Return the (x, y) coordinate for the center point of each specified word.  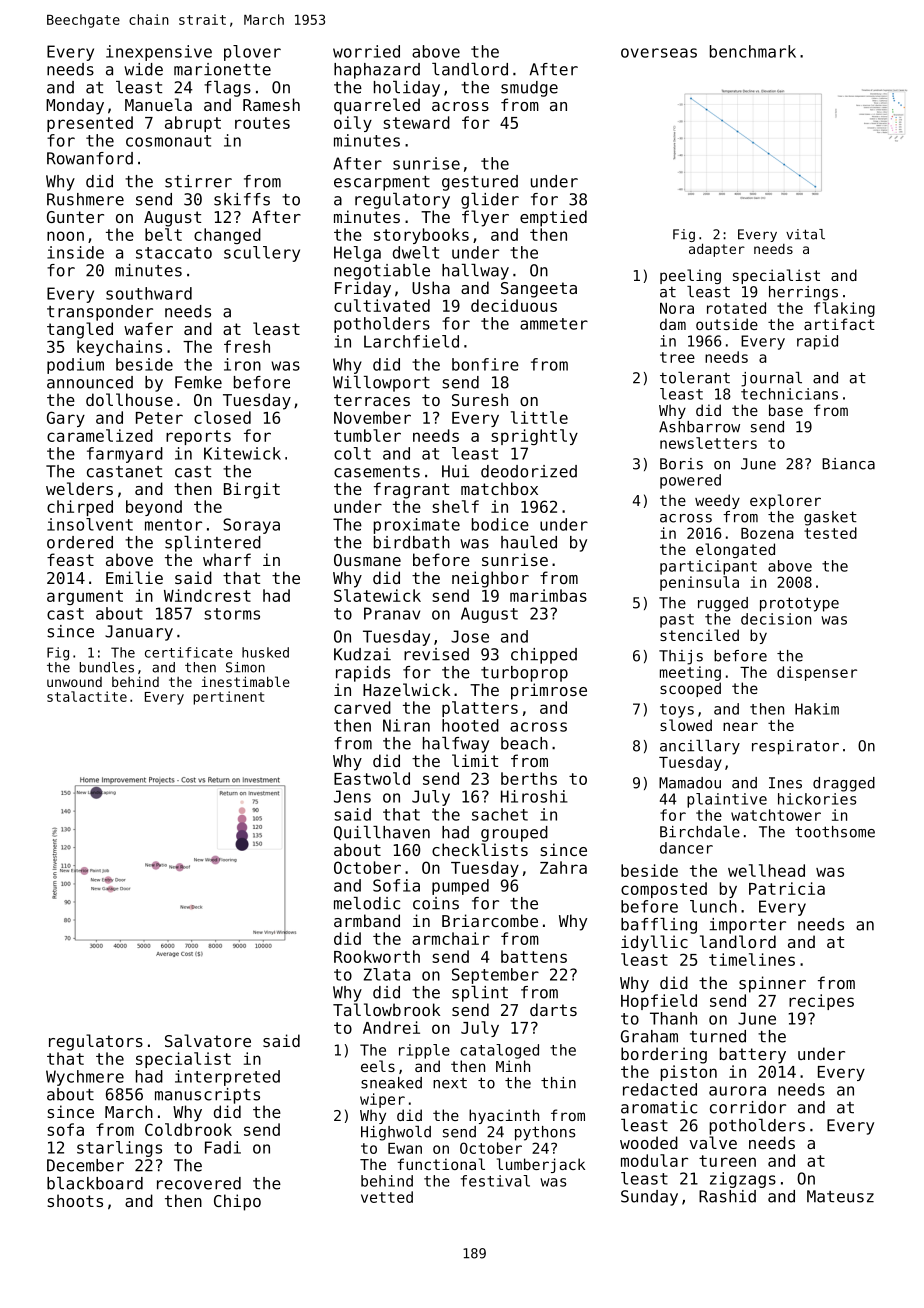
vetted (387, 1197)
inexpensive (159, 53)
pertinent (228, 698)
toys (677, 711)
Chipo (237, 1202)
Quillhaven (382, 833)
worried (366, 51)
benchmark (753, 51)
